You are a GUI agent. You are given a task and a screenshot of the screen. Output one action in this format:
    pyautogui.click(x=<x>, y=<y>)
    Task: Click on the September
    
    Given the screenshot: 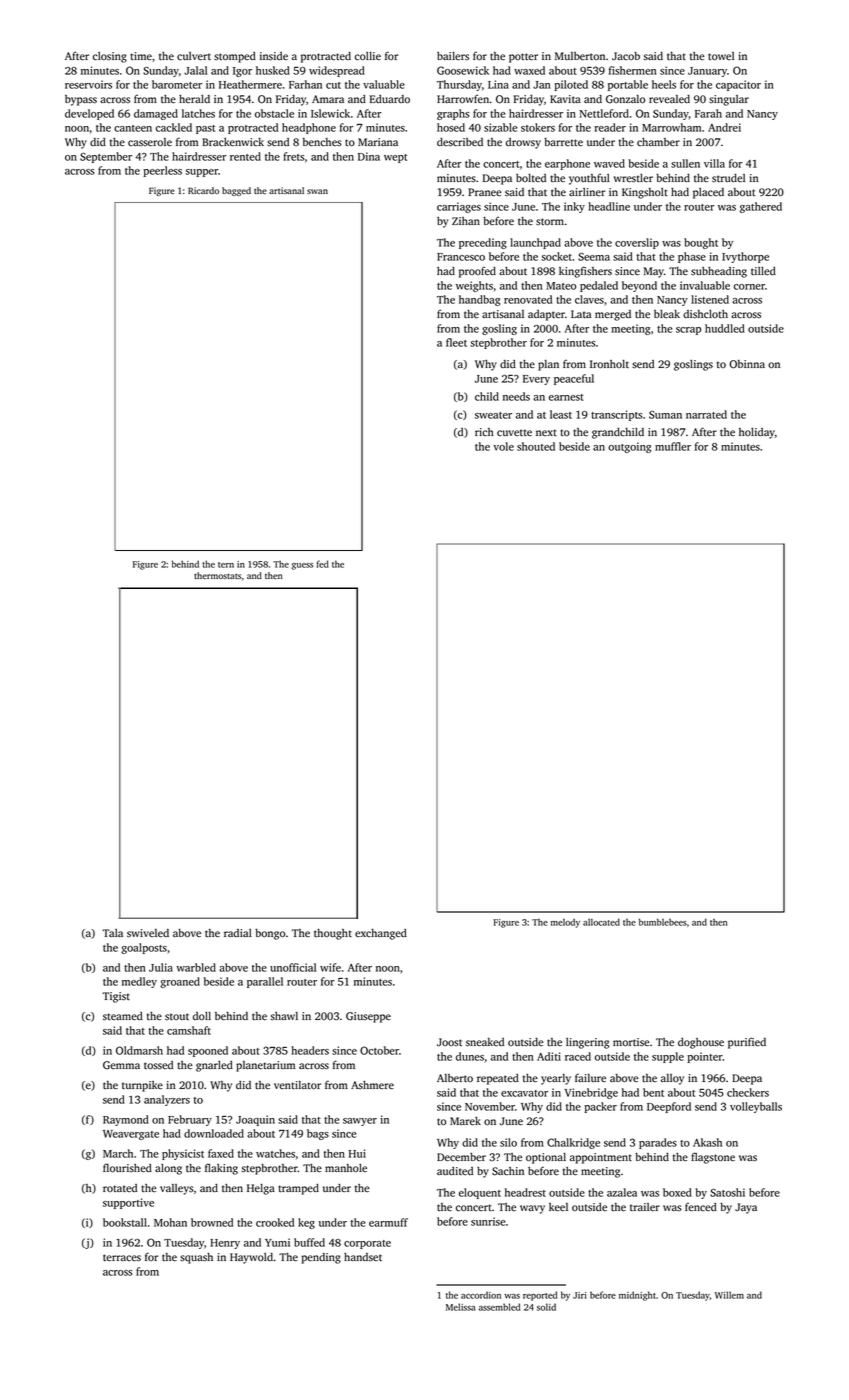 What is the action you would take?
    pyautogui.click(x=106, y=157)
